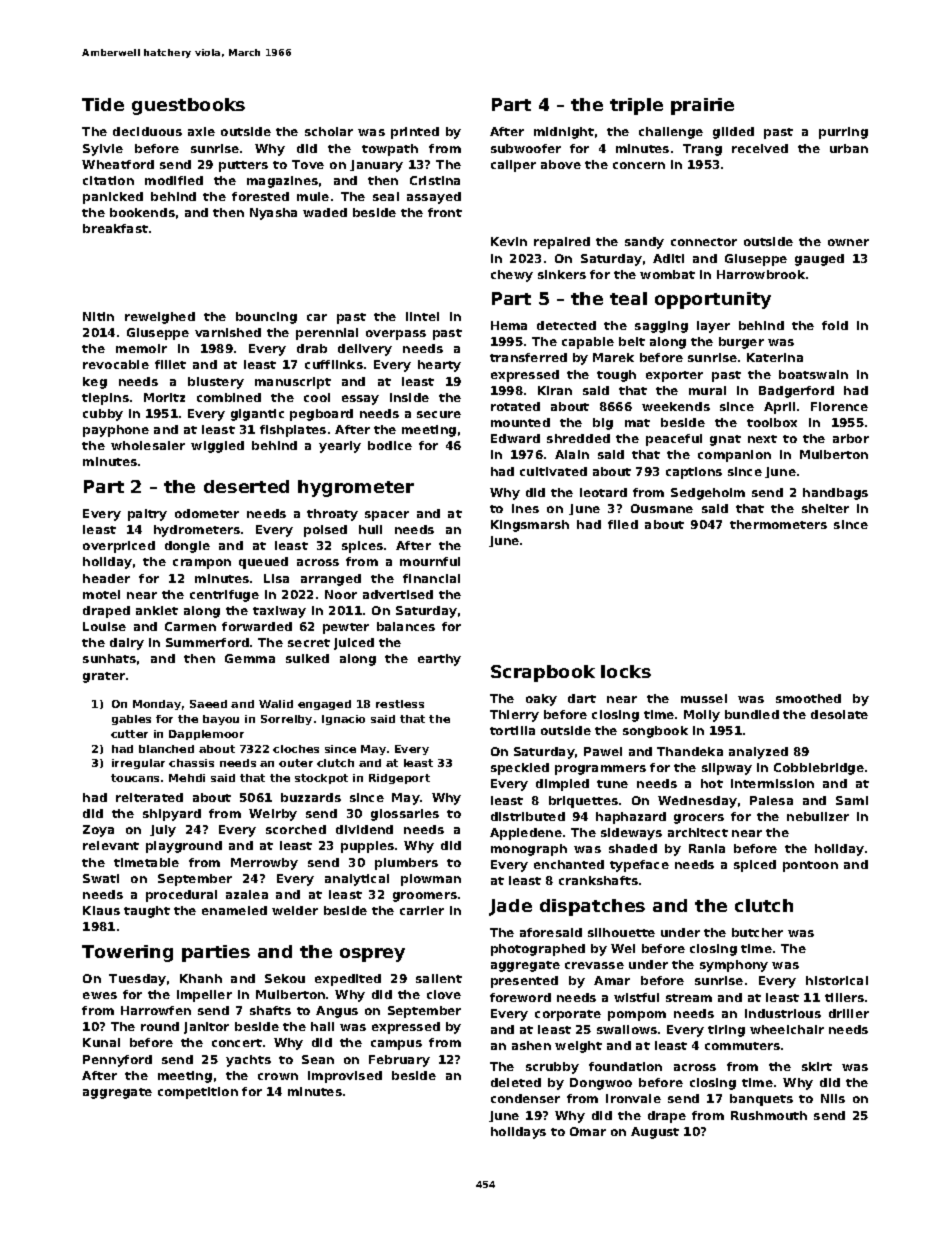 The image size is (952, 1233). What do you see at coordinates (562, 274) in the image?
I see `sinkers` at bounding box center [562, 274].
